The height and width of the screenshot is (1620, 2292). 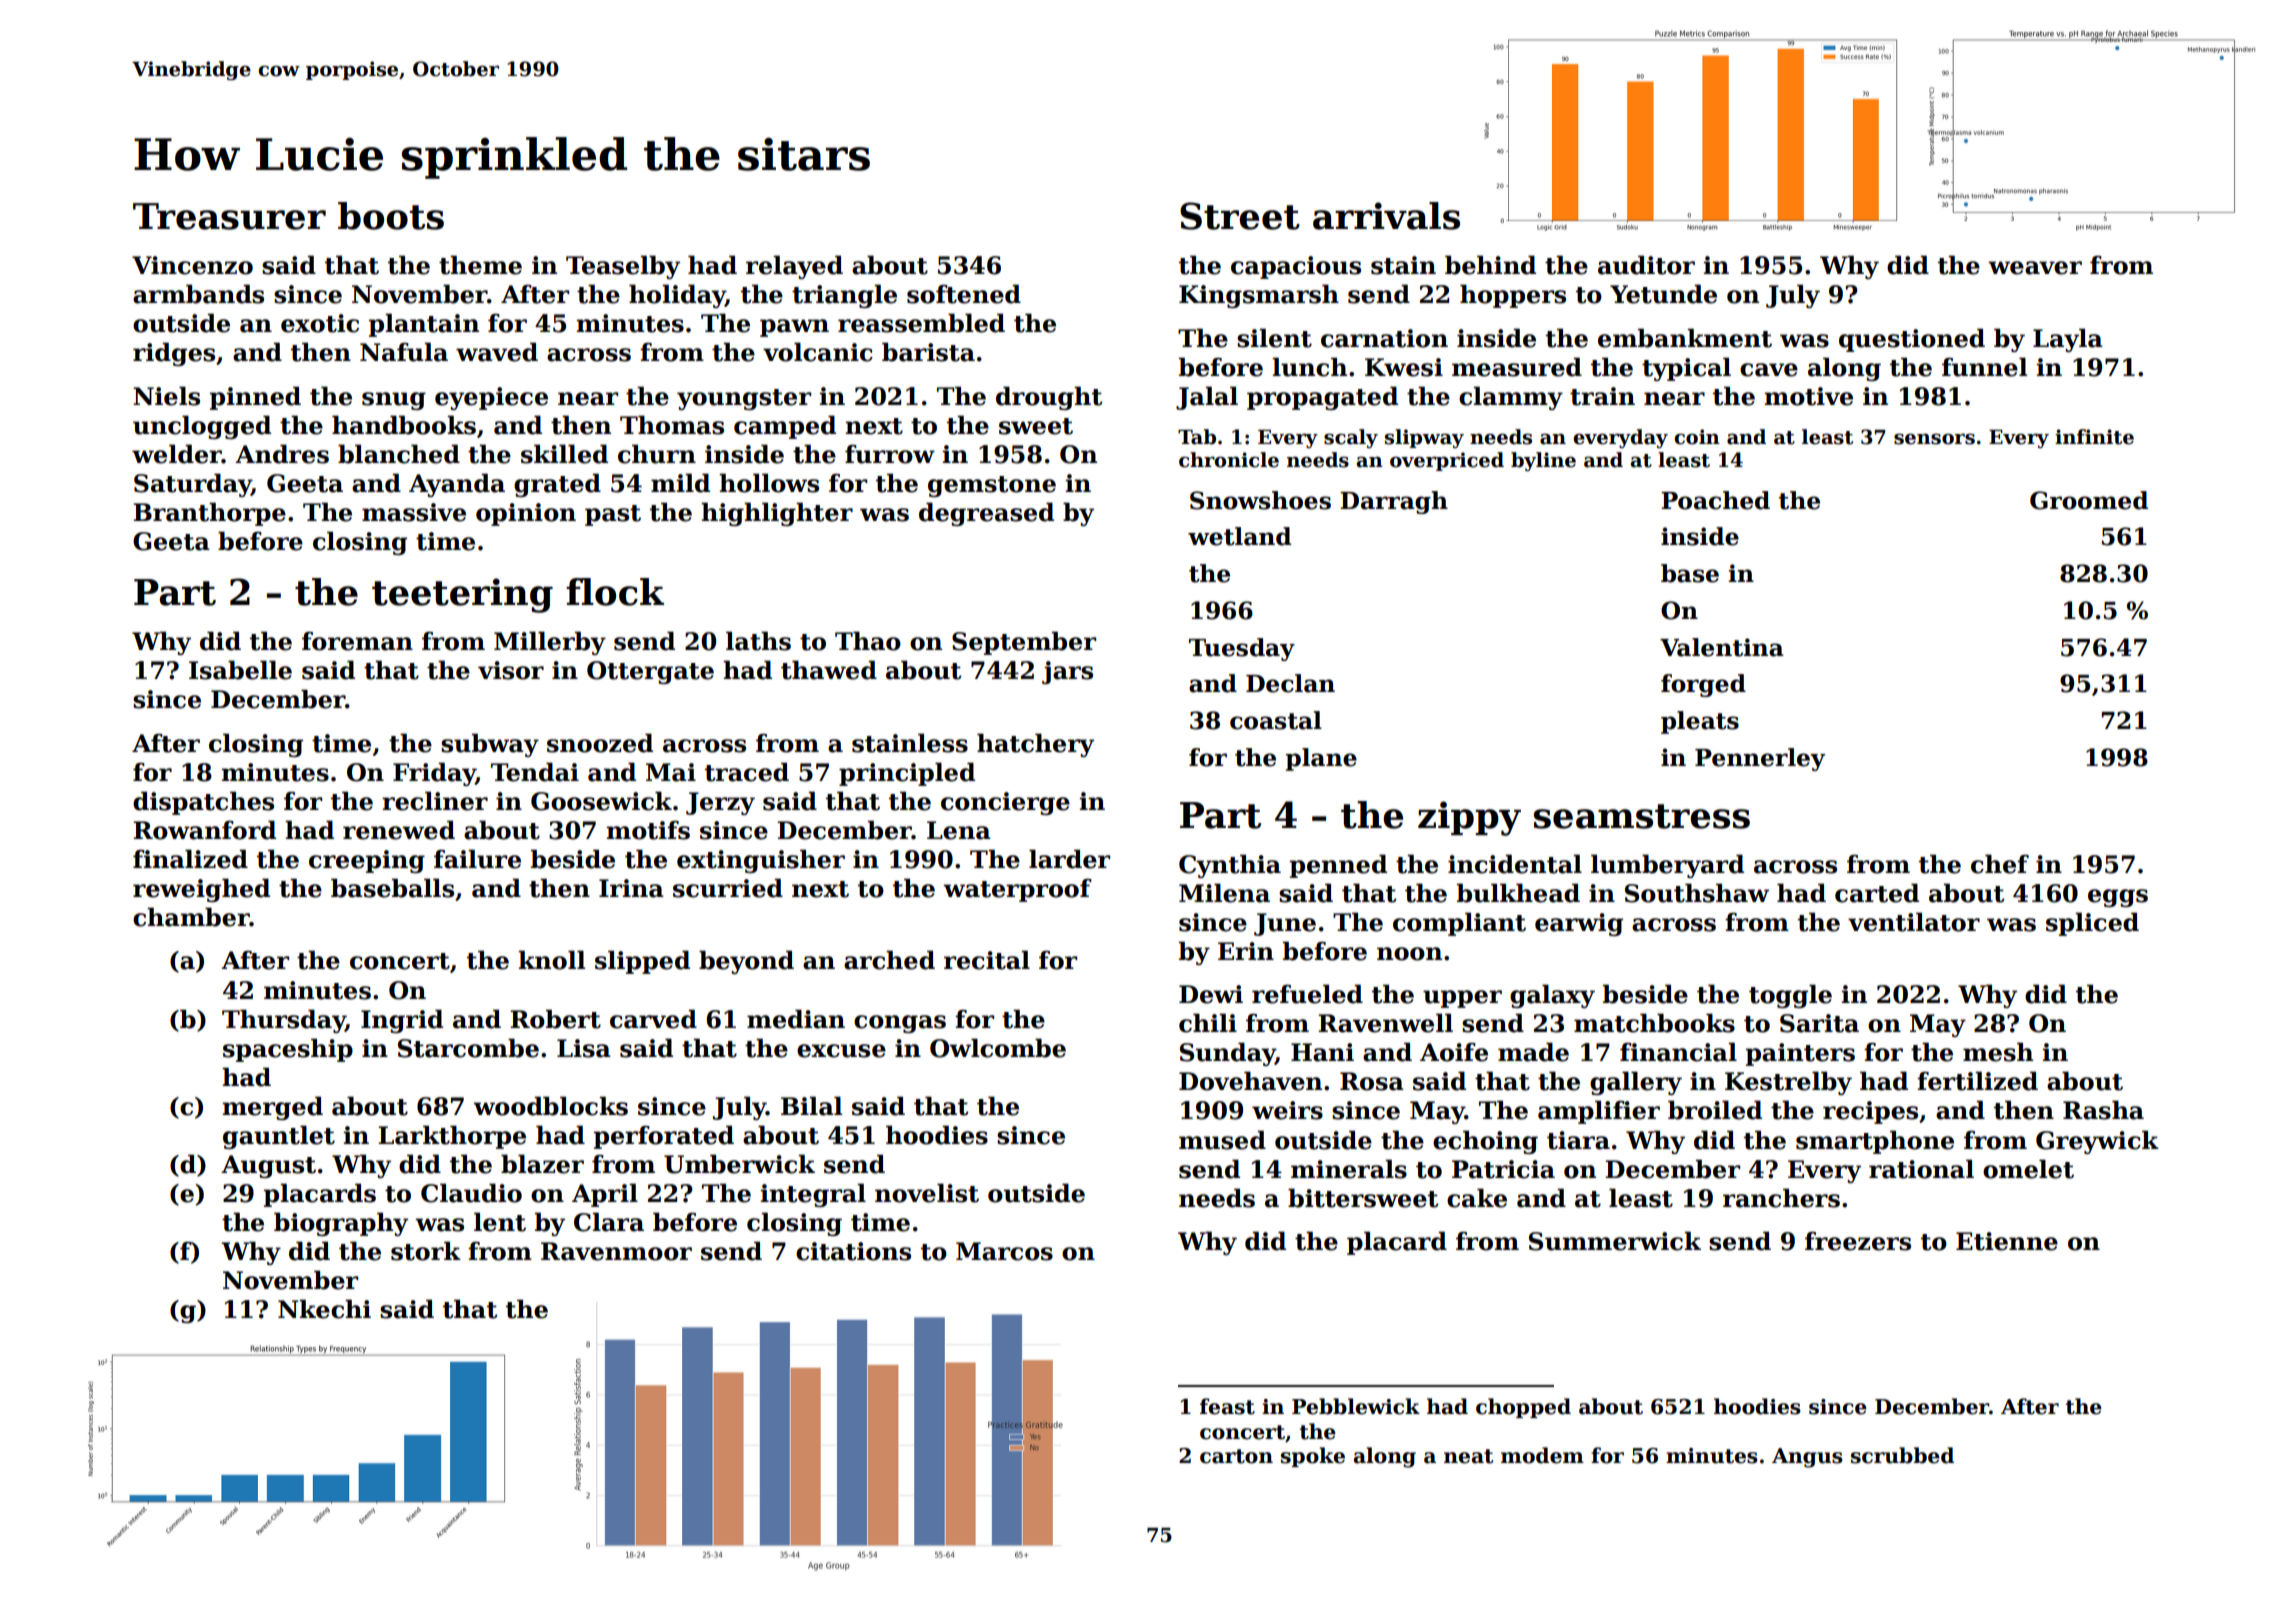 I want to click on Summerwick, so click(x=1615, y=1241).
